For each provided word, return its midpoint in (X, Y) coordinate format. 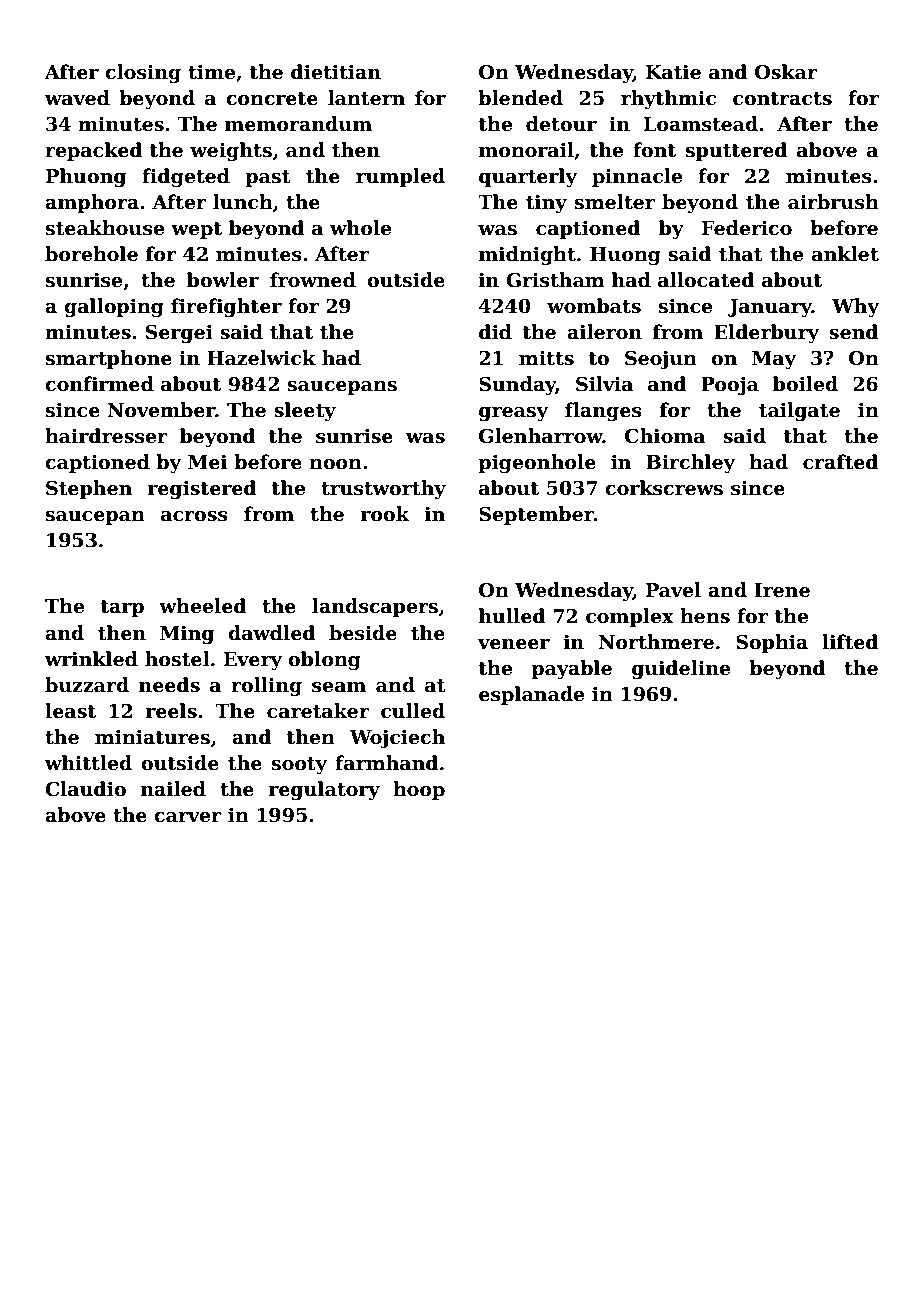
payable (571, 669)
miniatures (152, 737)
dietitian (336, 72)
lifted (850, 642)
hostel (177, 659)
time (211, 72)
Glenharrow (541, 436)
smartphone (109, 359)
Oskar (786, 72)
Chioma (665, 436)
